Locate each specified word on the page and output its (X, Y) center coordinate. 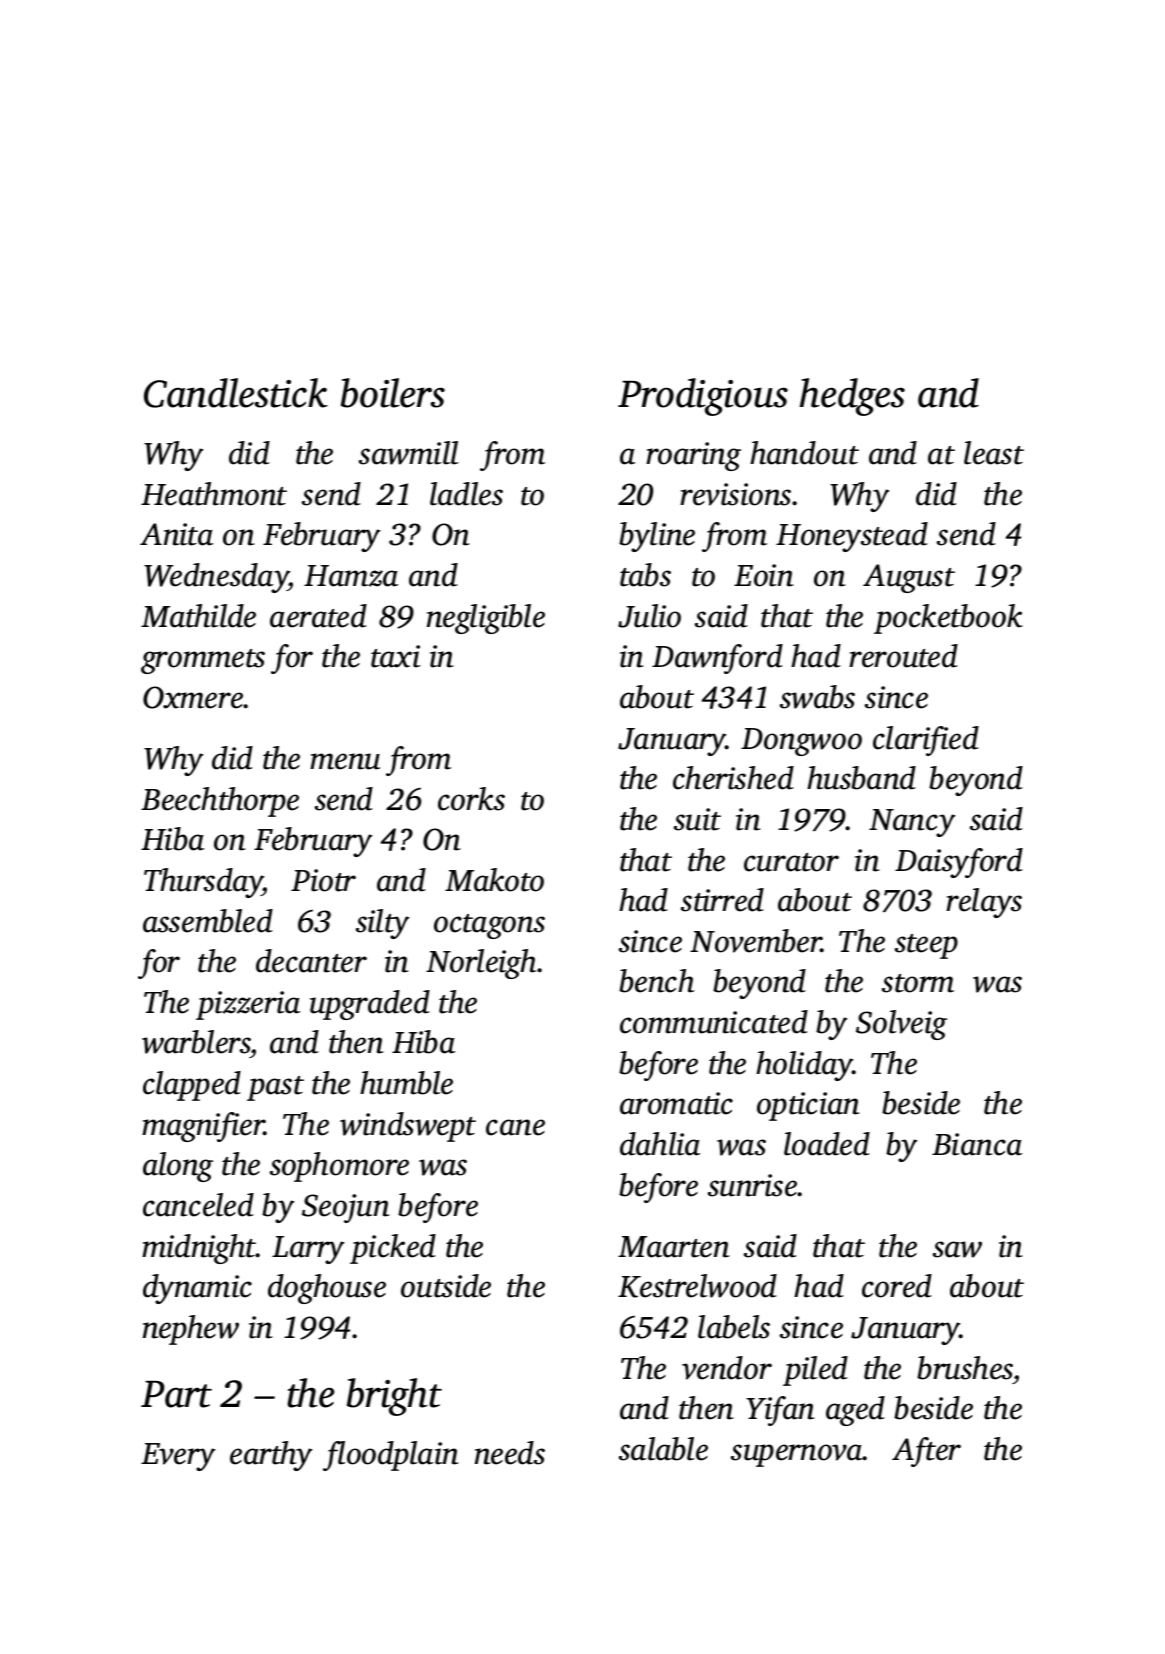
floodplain (391, 1456)
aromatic (676, 1103)
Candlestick (236, 393)
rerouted (903, 656)
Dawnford (717, 659)
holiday (804, 1066)
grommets (203, 661)
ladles (466, 494)
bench (656, 981)
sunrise (753, 1185)
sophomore (339, 1167)
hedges (852, 397)
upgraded (370, 1005)
